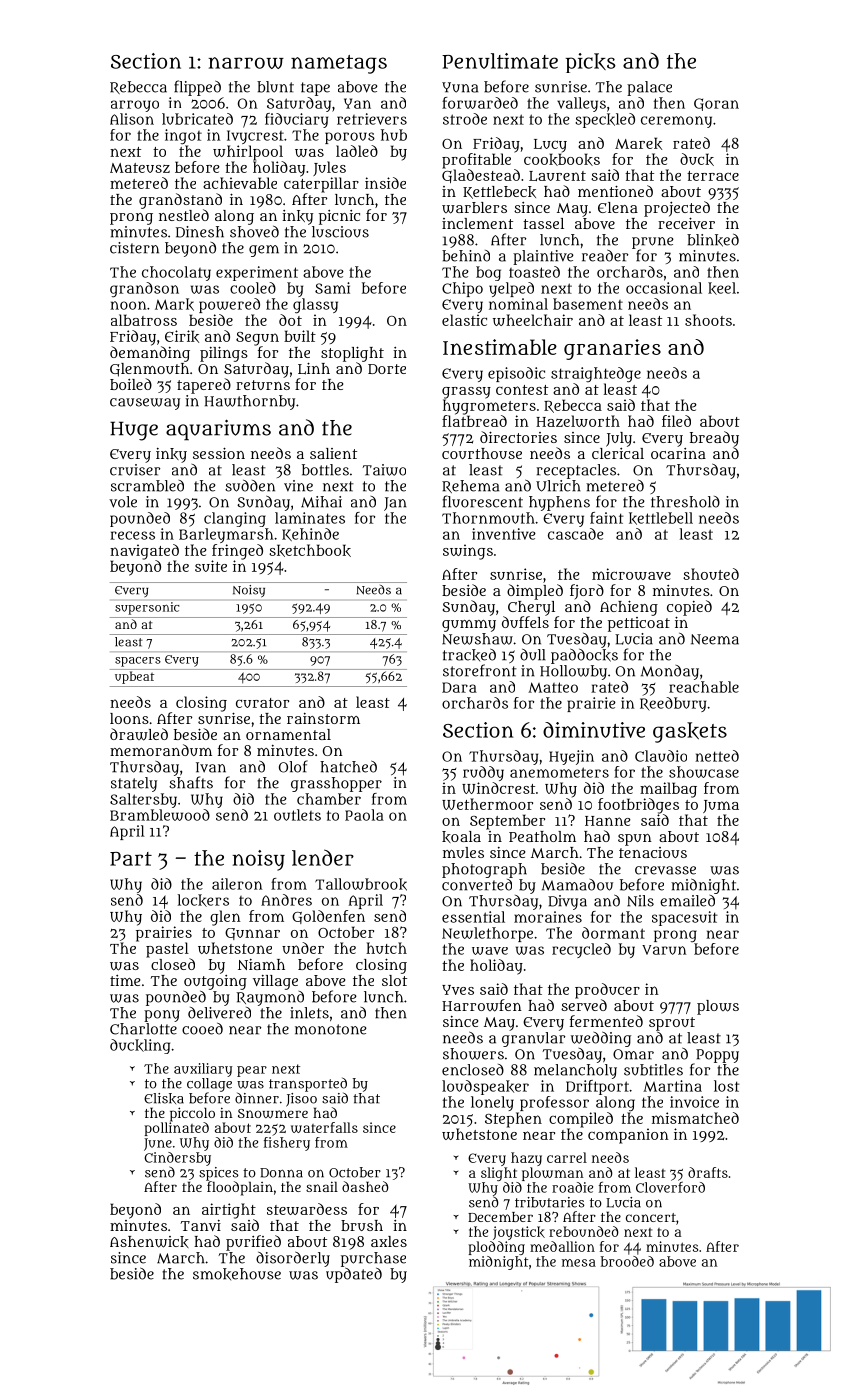 The height and width of the screenshot is (1400, 849). Describe the element at coordinates (464, 320) in the screenshot. I see `elastic` at that location.
